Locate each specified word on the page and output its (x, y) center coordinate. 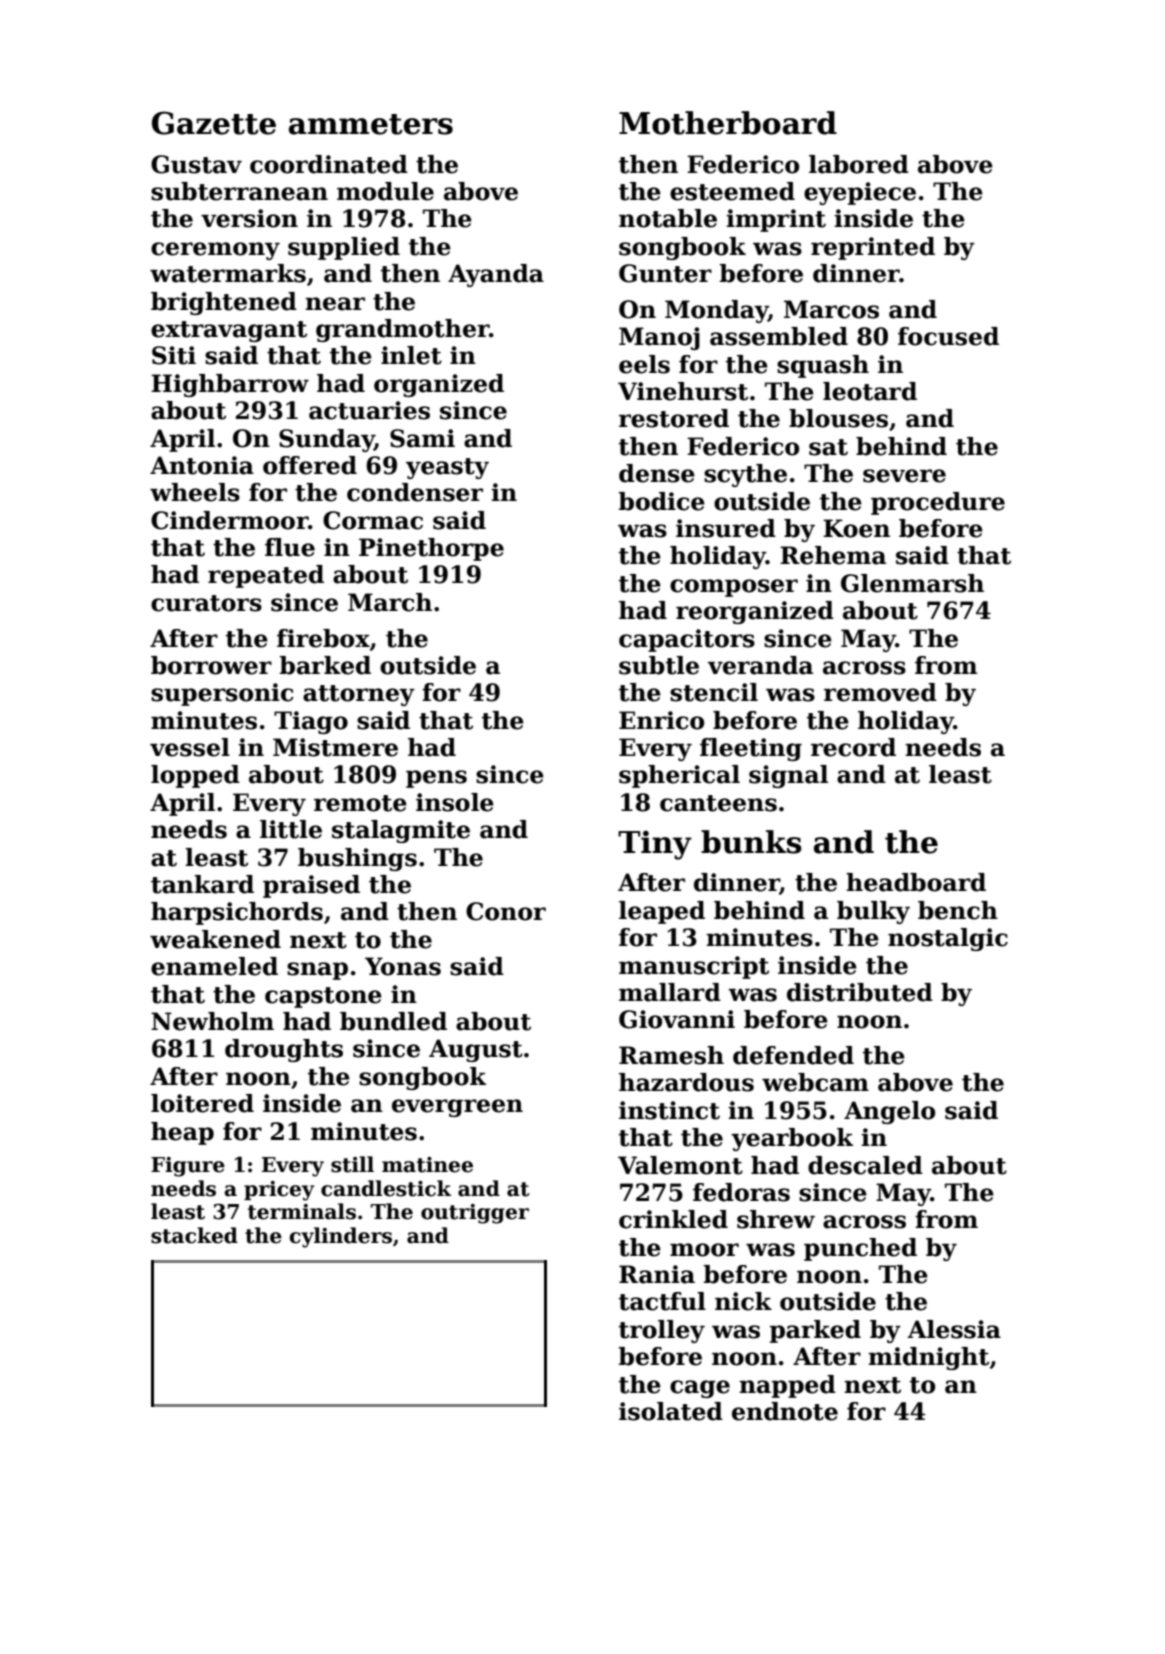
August (476, 1050)
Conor (506, 911)
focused (948, 336)
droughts (284, 1050)
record (853, 747)
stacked (194, 1235)
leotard (870, 391)
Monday (716, 311)
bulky (873, 912)
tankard (202, 884)
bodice (662, 501)
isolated (671, 1411)
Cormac (373, 520)
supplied (344, 248)
